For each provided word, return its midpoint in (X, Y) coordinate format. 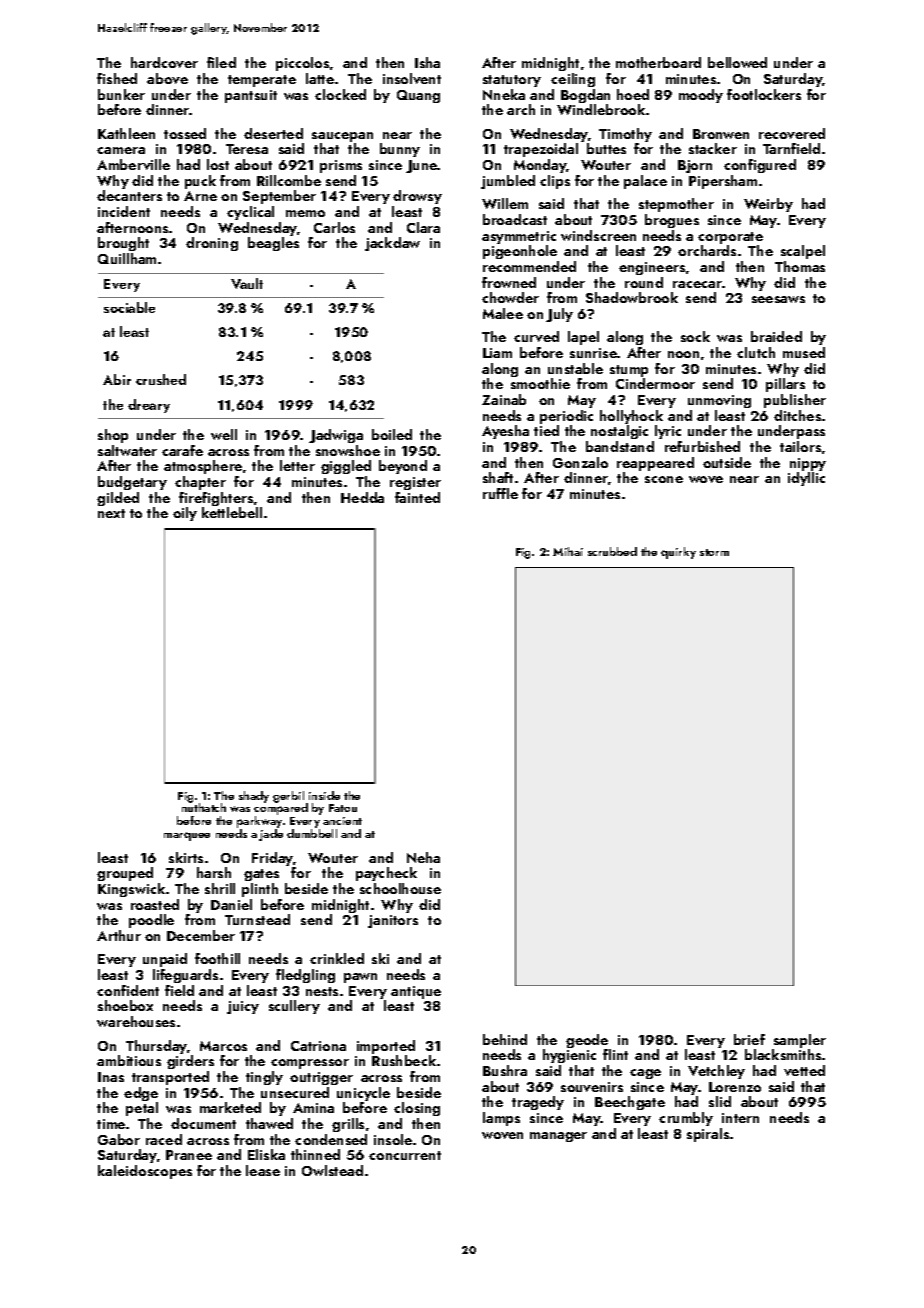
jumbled (508, 182)
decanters (129, 195)
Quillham (127, 258)
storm (714, 552)
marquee (187, 836)
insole (393, 1139)
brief (749, 1039)
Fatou (343, 808)
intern (740, 1118)
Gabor (119, 1139)
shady (254, 797)
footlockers (764, 94)
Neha (423, 857)
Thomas (800, 266)
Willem (505, 203)
